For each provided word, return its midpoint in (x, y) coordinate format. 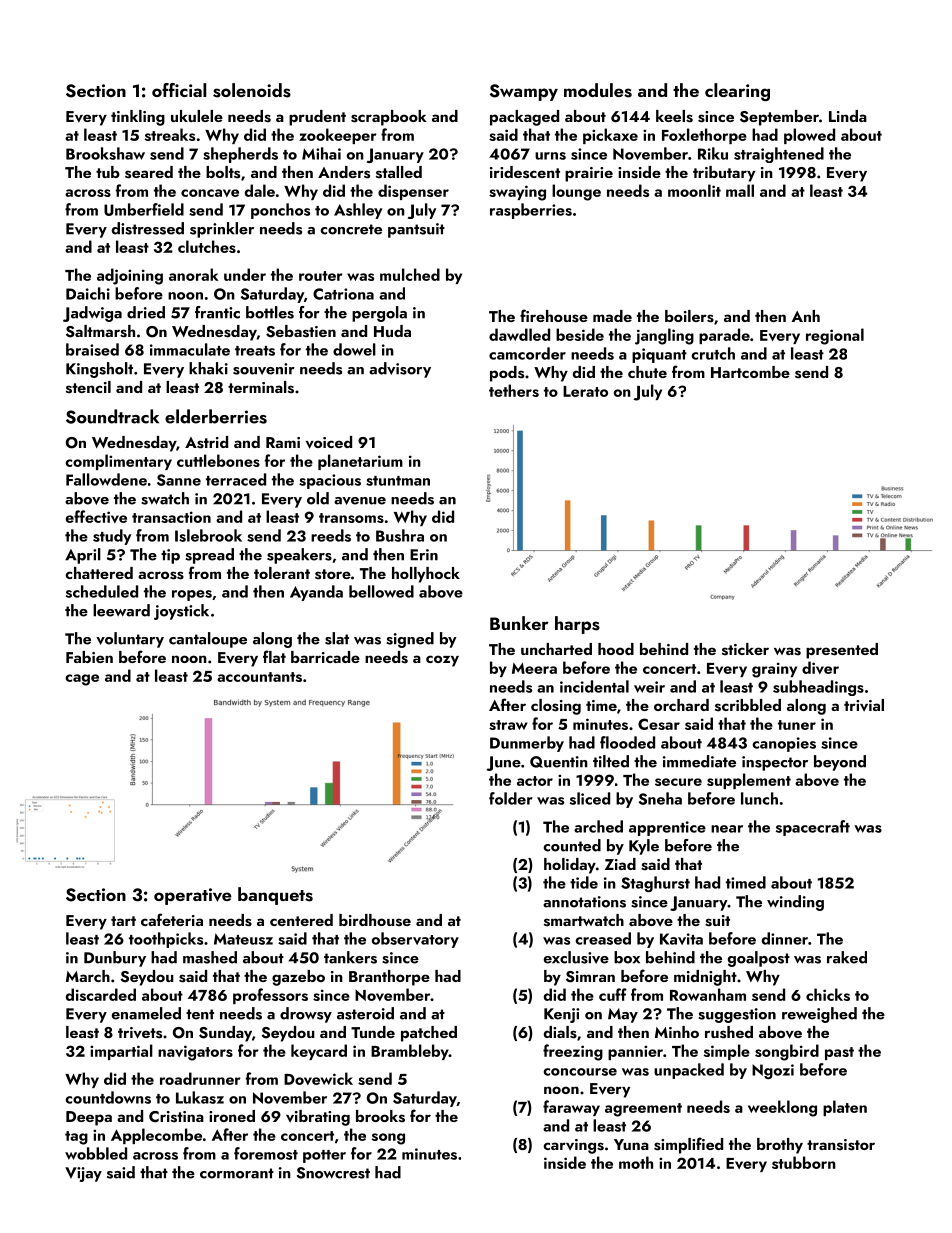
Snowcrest (333, 1173)
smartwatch (584, 920)
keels (674, 116)
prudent (317, 118)
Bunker (519, 623)
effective (96, 516)
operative (193, 896)
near (727, 829)
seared (149, 172)
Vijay (83, 1174)
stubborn (804, 1162)
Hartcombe (750, 372)
